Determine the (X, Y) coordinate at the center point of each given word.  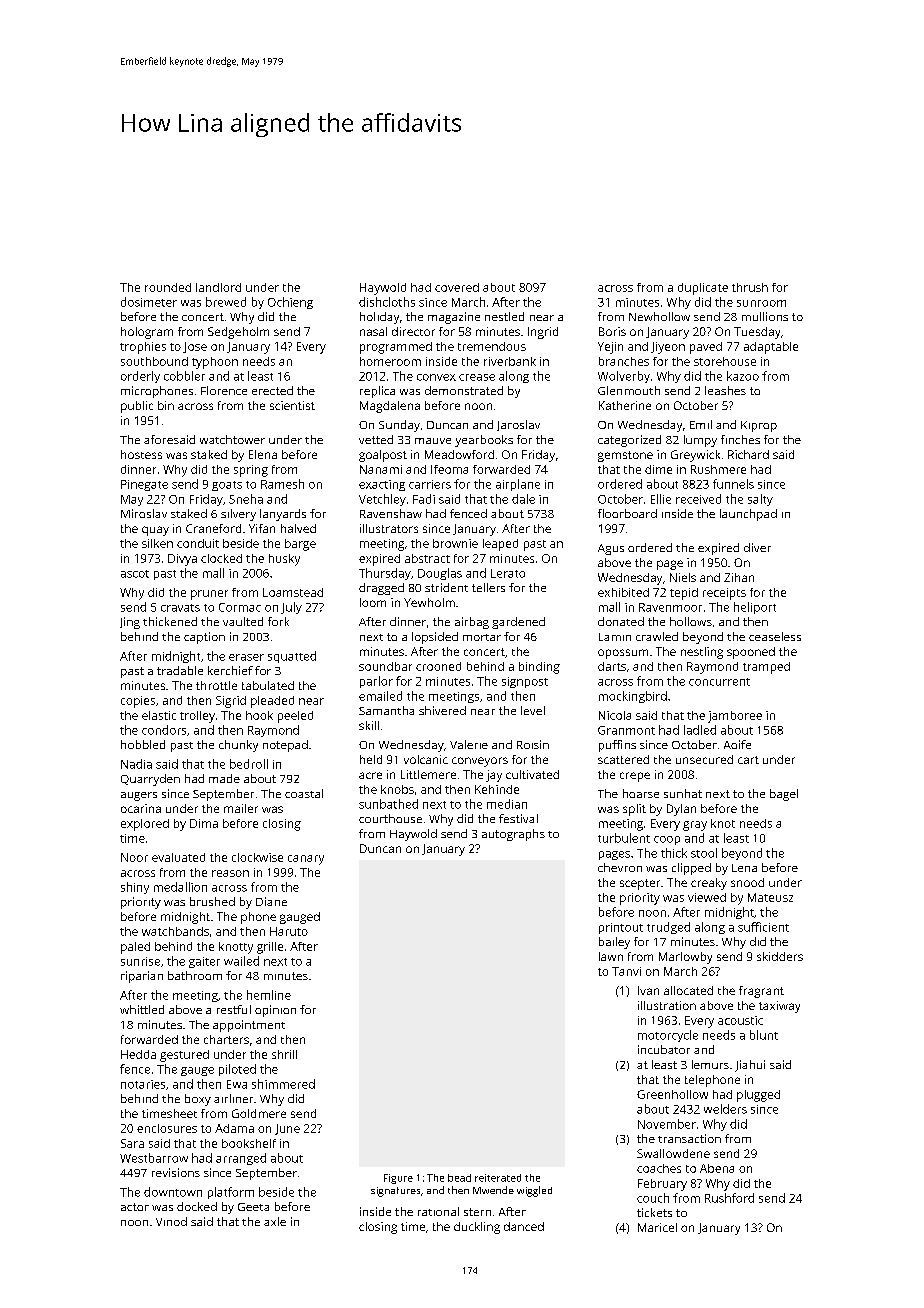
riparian (142, 977)
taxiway (779, 1007)
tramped (766, 668)
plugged (758, 1096)
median (507, 804)
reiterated (498, 1178)
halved (298, 528)
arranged (241, 1159)
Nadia (136, 764)
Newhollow (659, 316)
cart (748, 760)
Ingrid (543, 333)
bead (459, 1178)
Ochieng (290, 303)
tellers (488, 587)
